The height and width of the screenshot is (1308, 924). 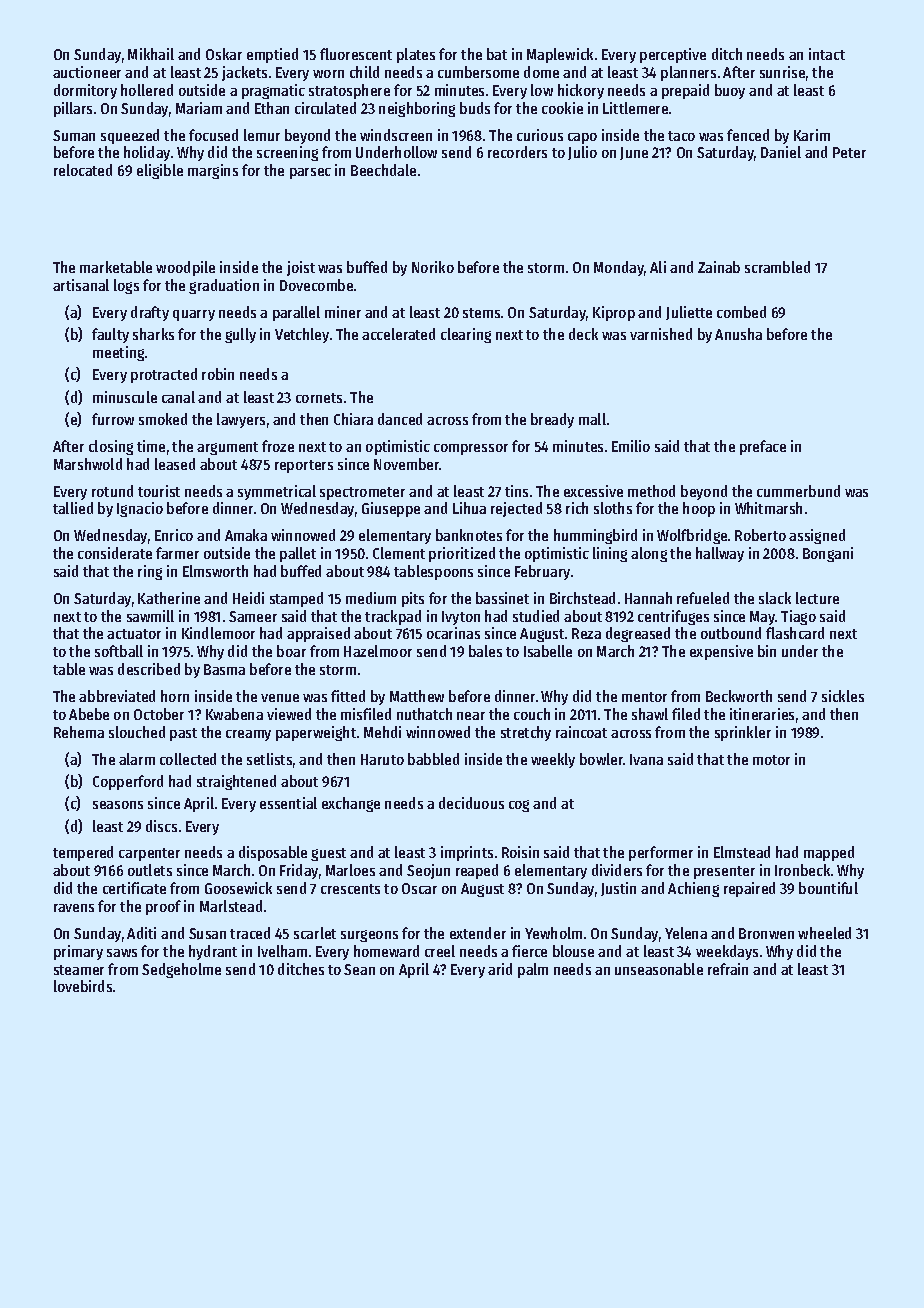 What do you see at coordinates (497, 54) in the screenshot?
I see `bat` at bounding box center [497, 54].
